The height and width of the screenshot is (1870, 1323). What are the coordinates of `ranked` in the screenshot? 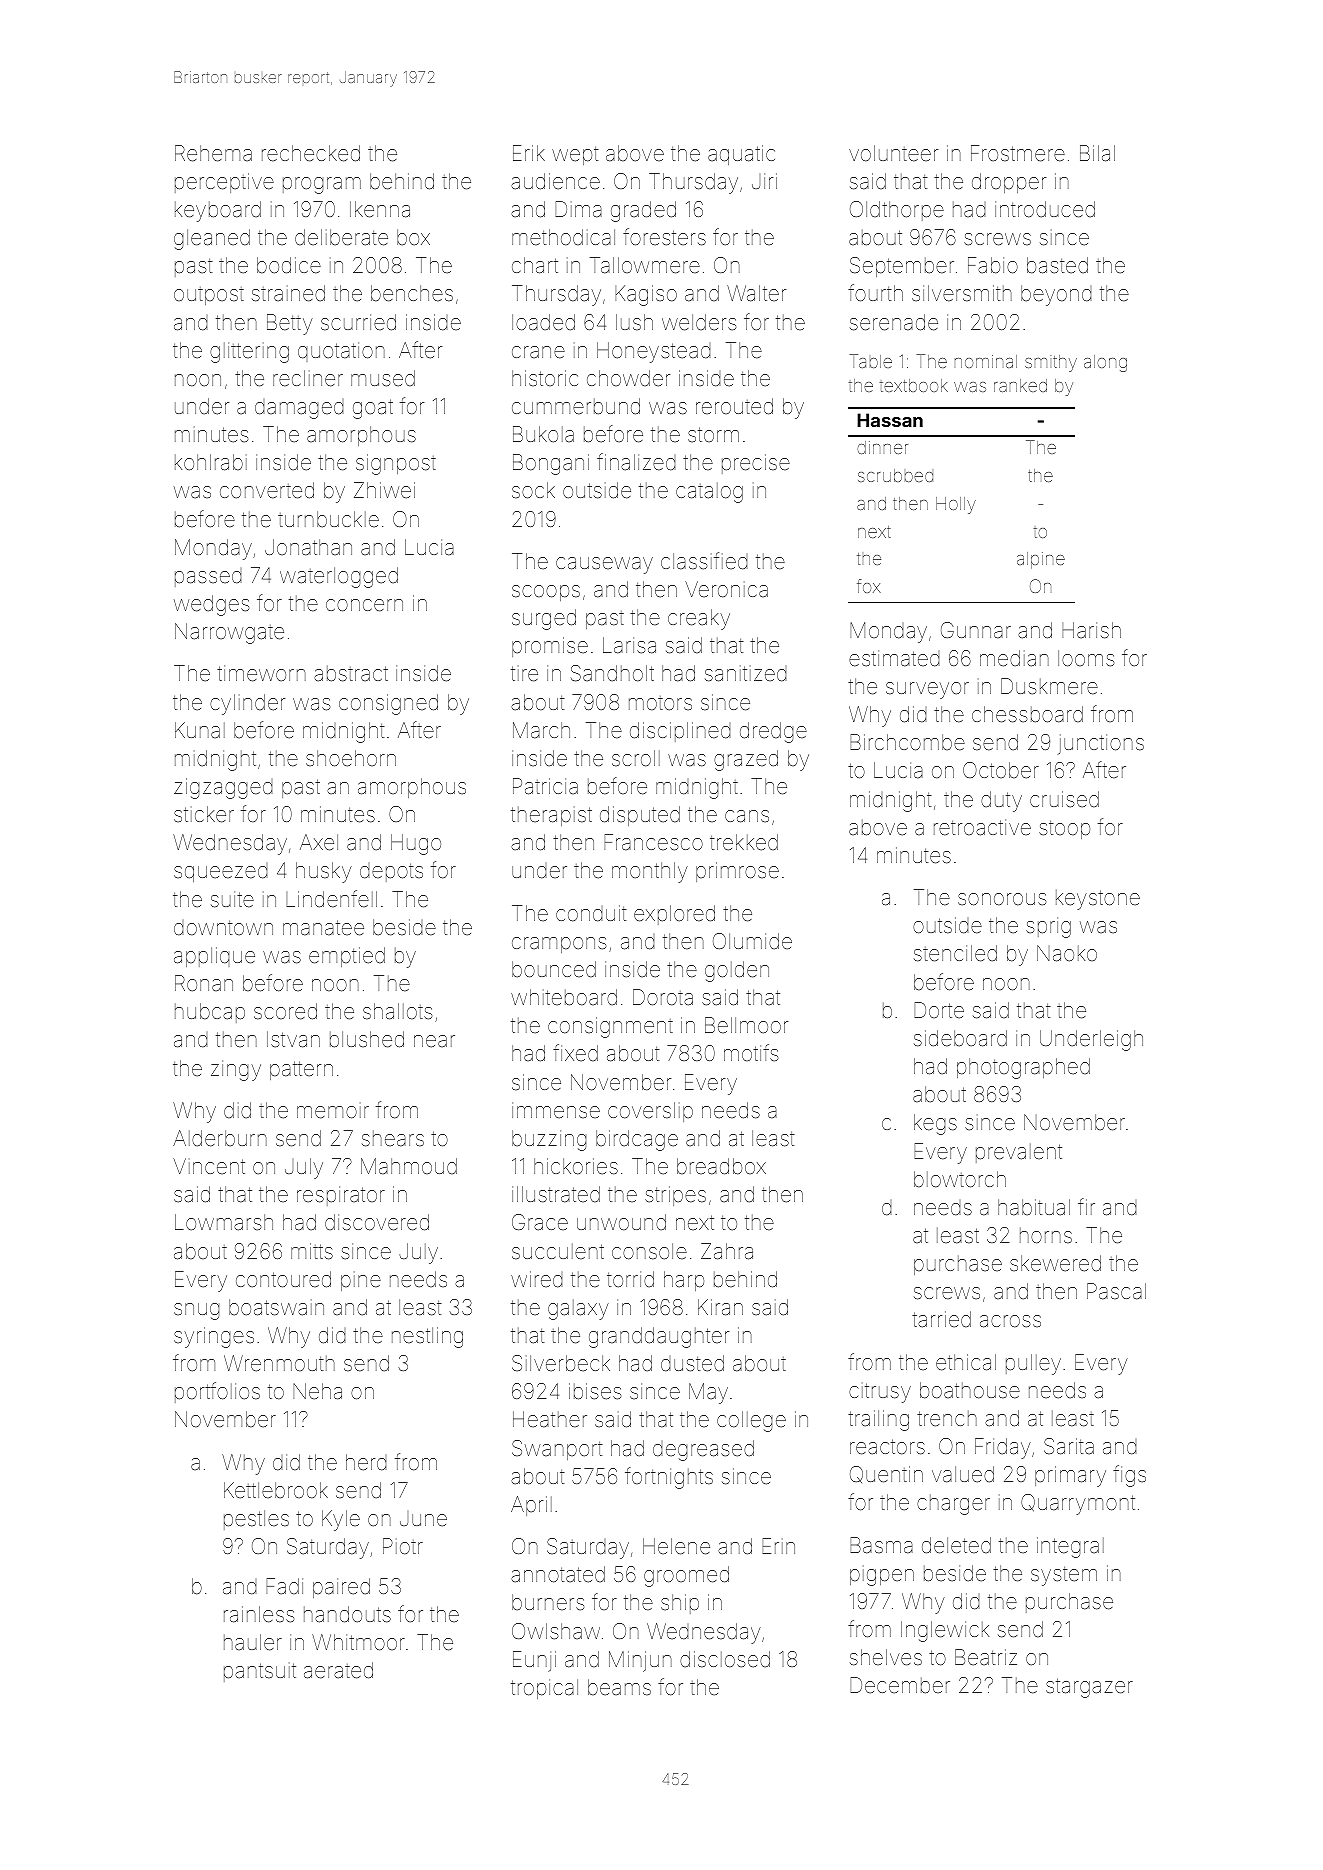 It's located at (1020, 385).
